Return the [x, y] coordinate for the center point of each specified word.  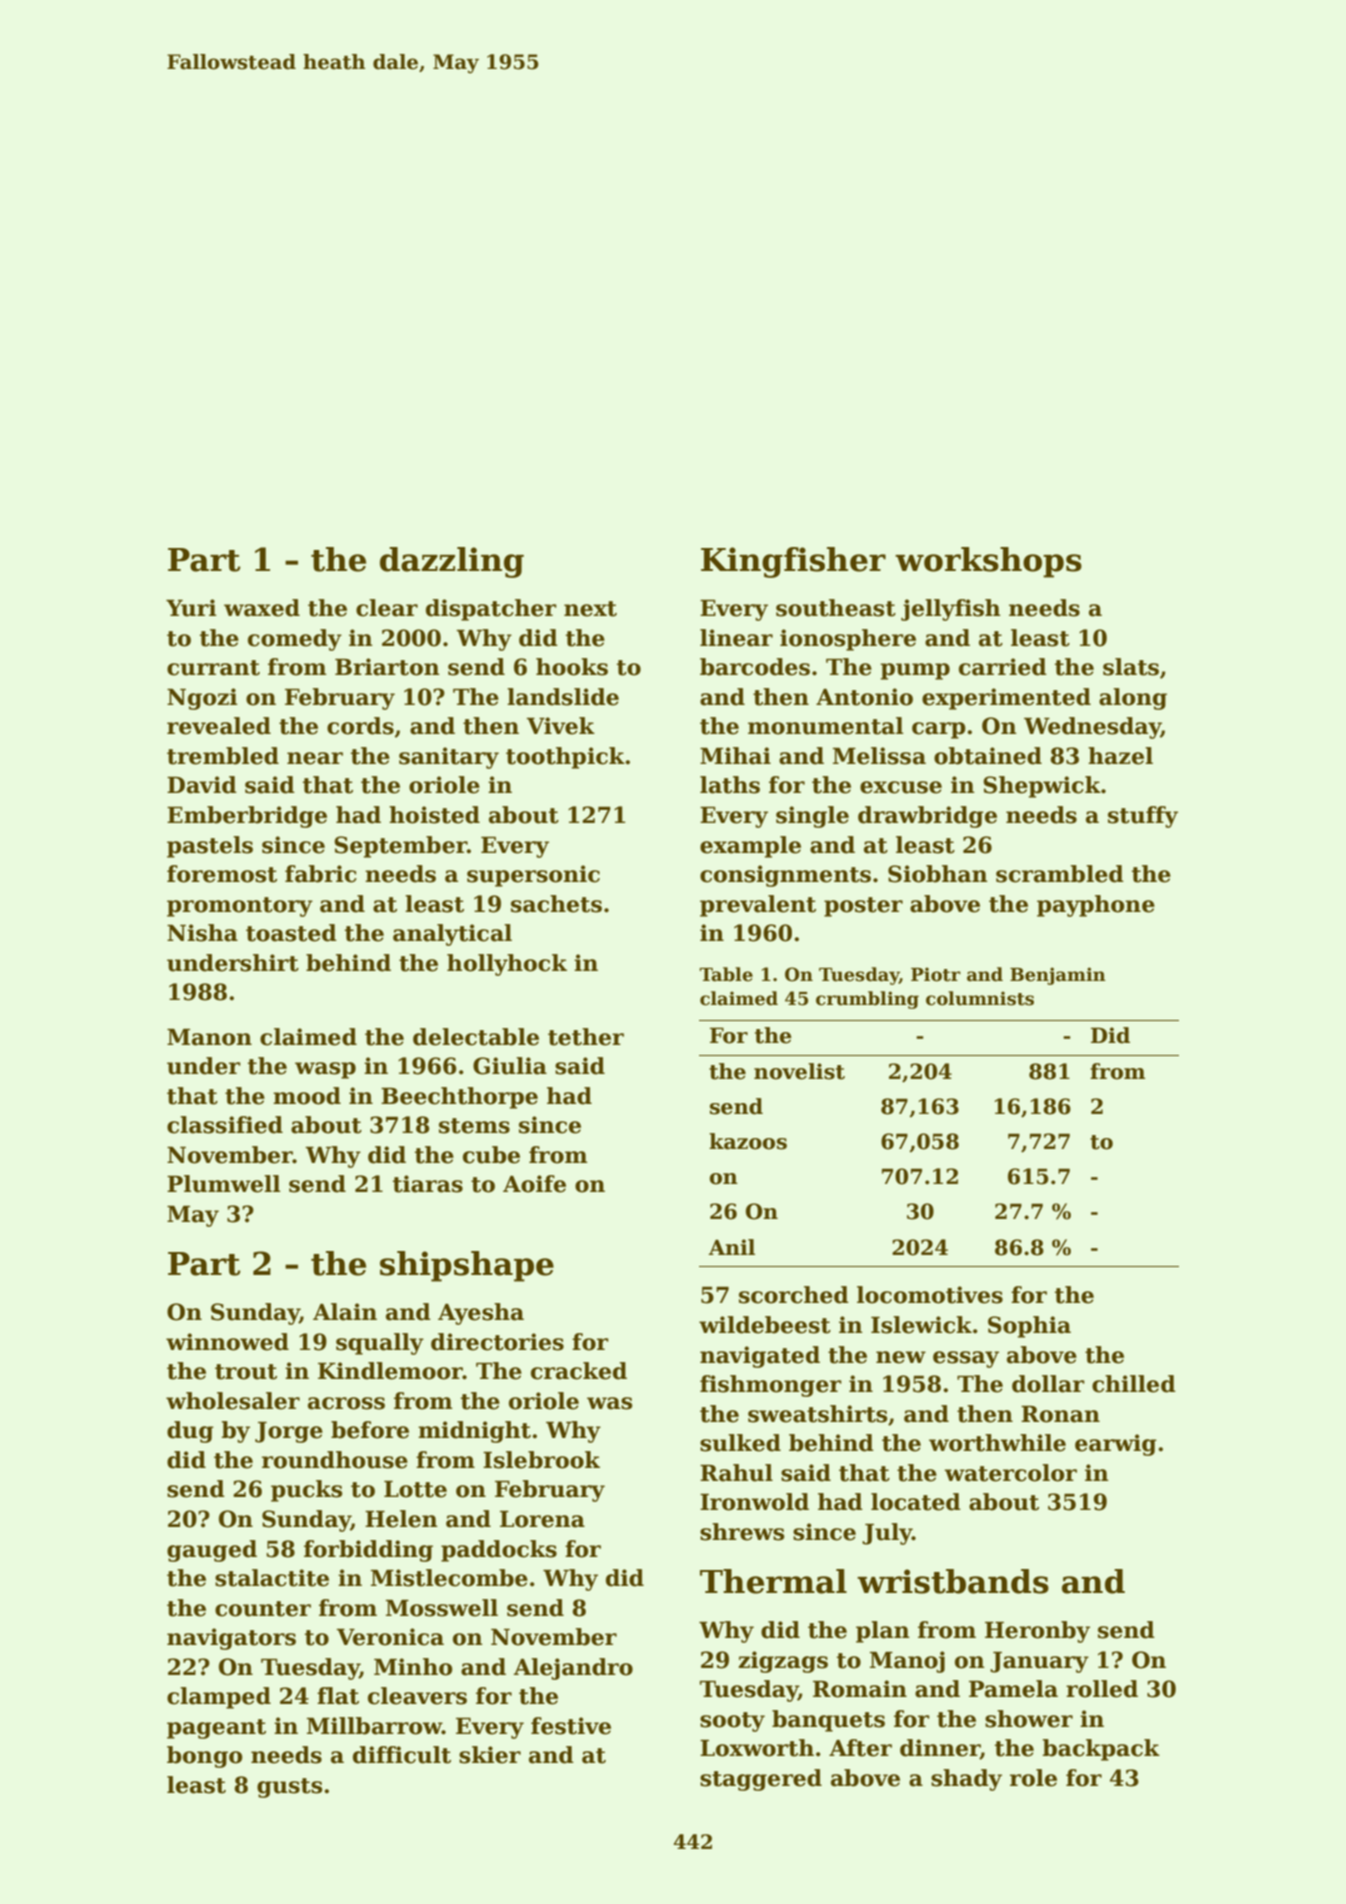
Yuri [191, 608]
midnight [474, 1432]
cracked [579, 1371]
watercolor [1010, 1473]
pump [915, 671]
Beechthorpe [459, 1098]
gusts [290, 1788]
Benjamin [1058, 976]
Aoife [534, 1184]
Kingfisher [793, 562]
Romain [860, 1689]
